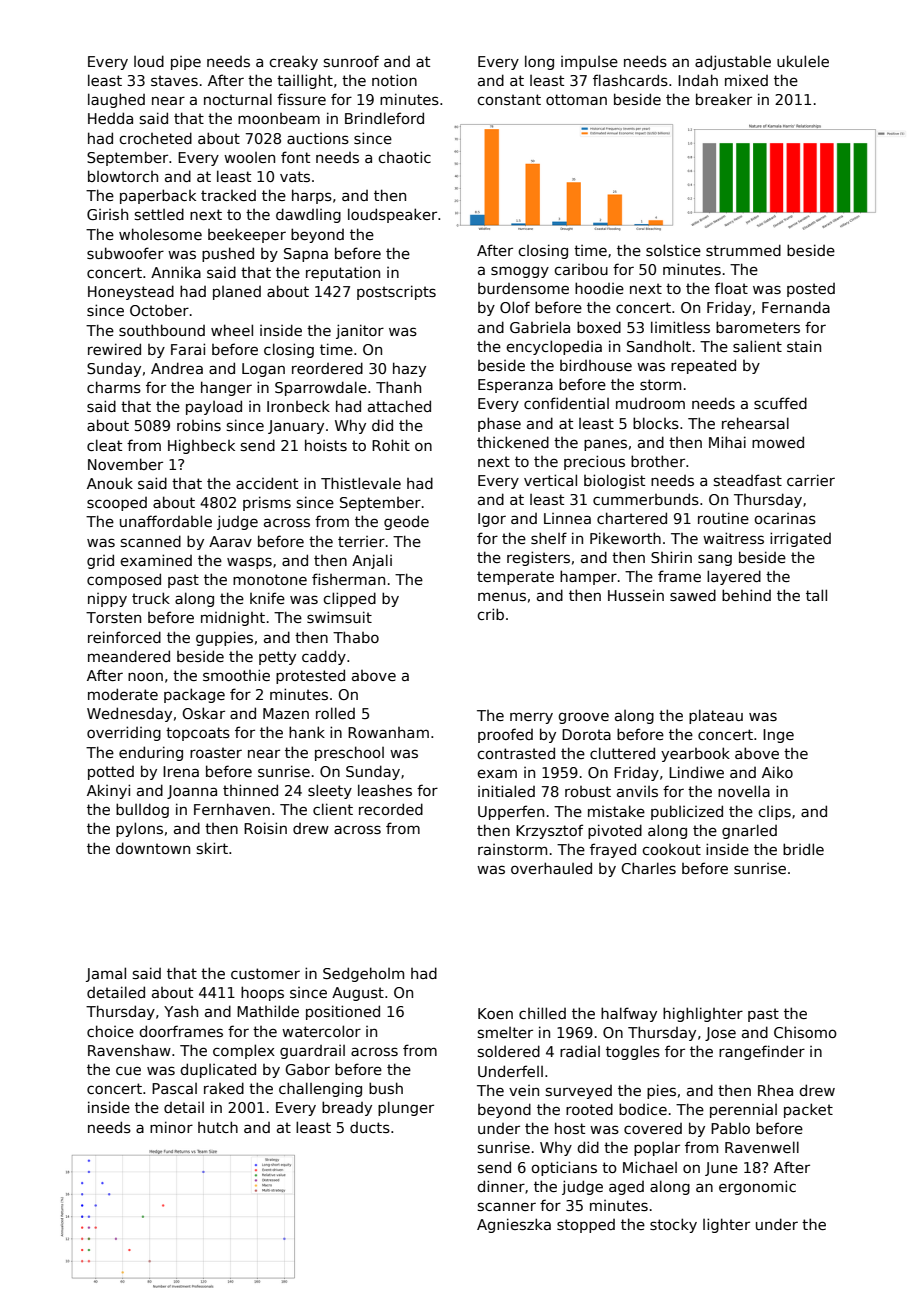  What do you see at coordinates (171, 1127) in the page?
I see `minor` at bounding box center [171, 1127].
